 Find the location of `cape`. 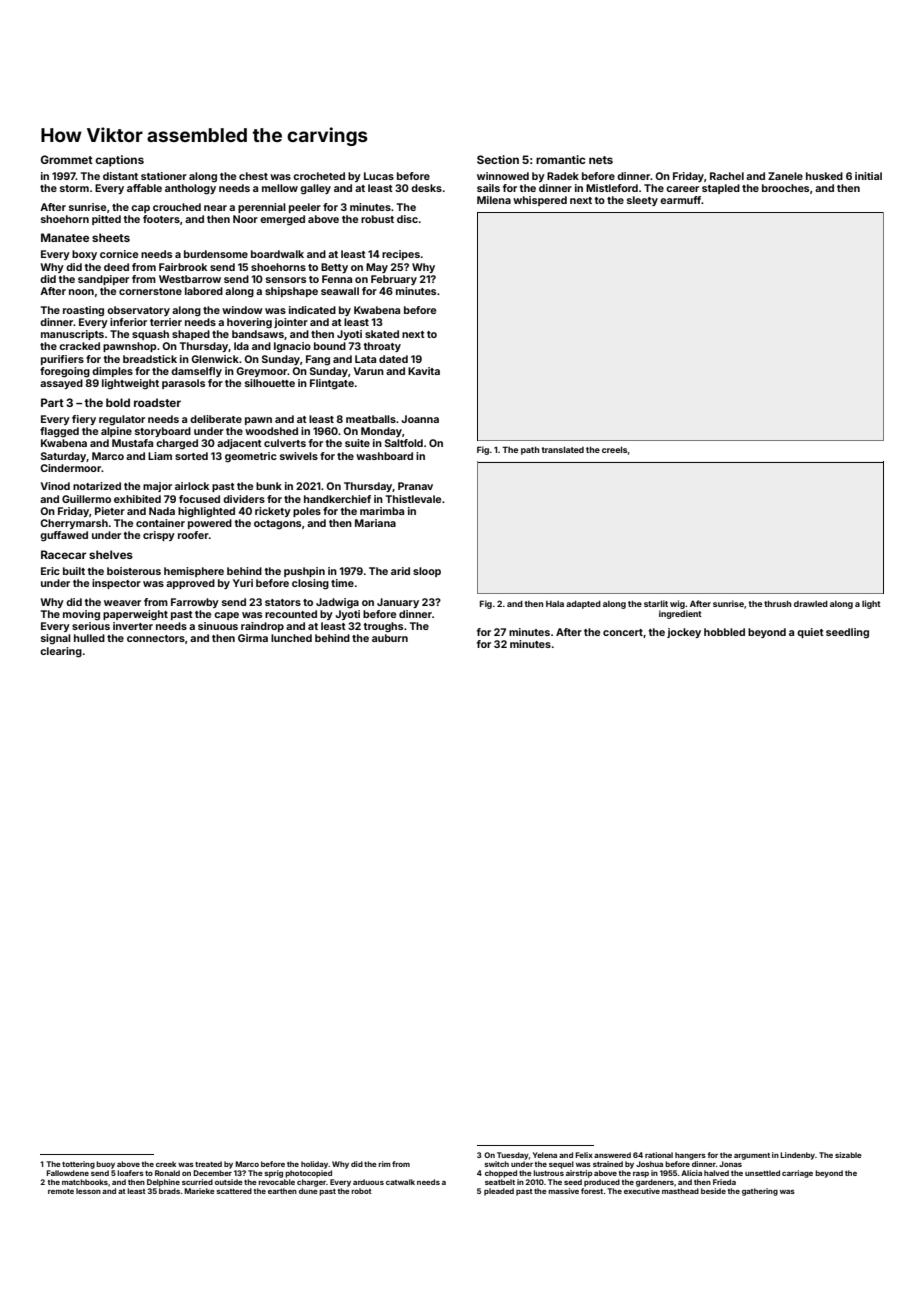

cape is located at coordinates (226, 616).
